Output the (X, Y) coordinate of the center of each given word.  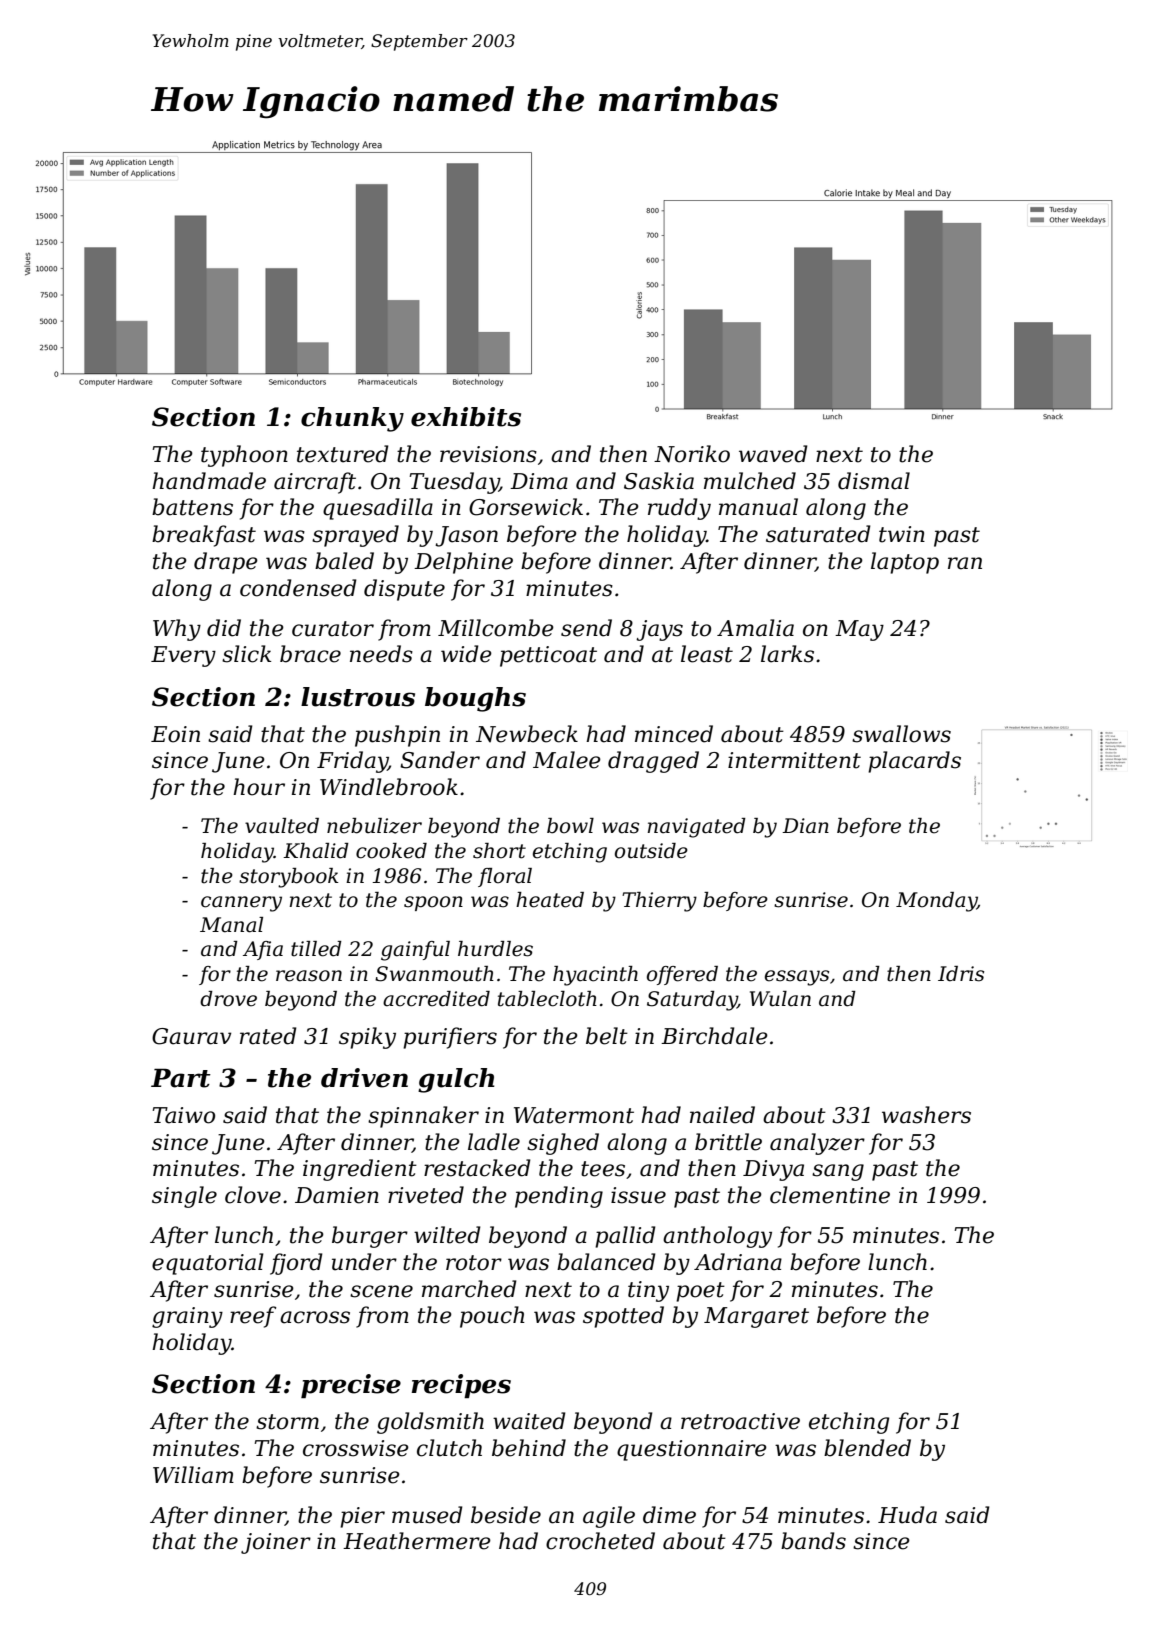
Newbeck (527, 734)
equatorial (208, 1264)
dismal (874, 481)
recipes (461, 1386)
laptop (905, 563)
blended (867, 1448)
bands (813, 1541)
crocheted (600, 1541)
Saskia (659, 481)
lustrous (358, 697)
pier (362, 1517)
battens (192, 507)
